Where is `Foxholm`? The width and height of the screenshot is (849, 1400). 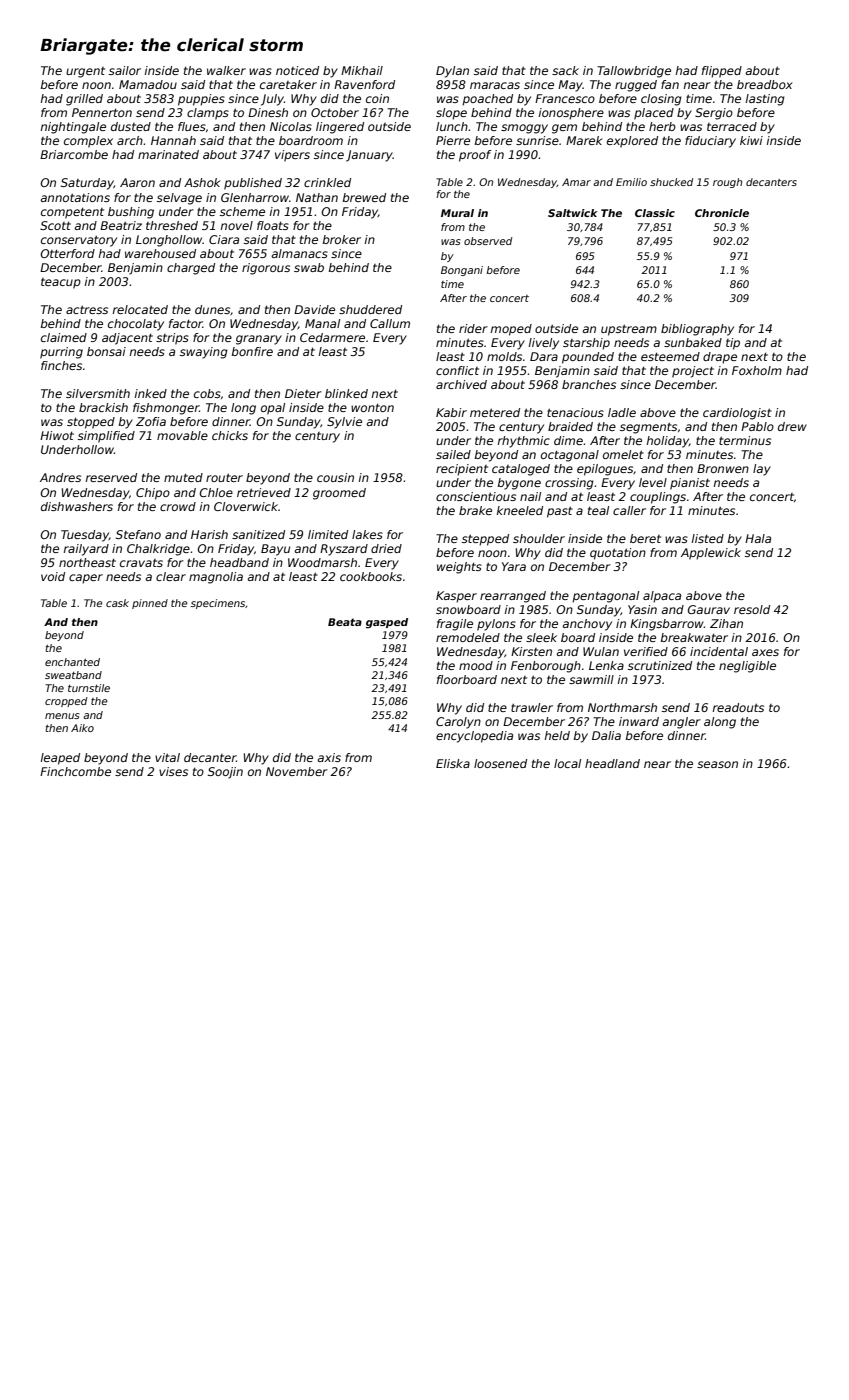
Foxholm is located at coordinates (757, 370).
